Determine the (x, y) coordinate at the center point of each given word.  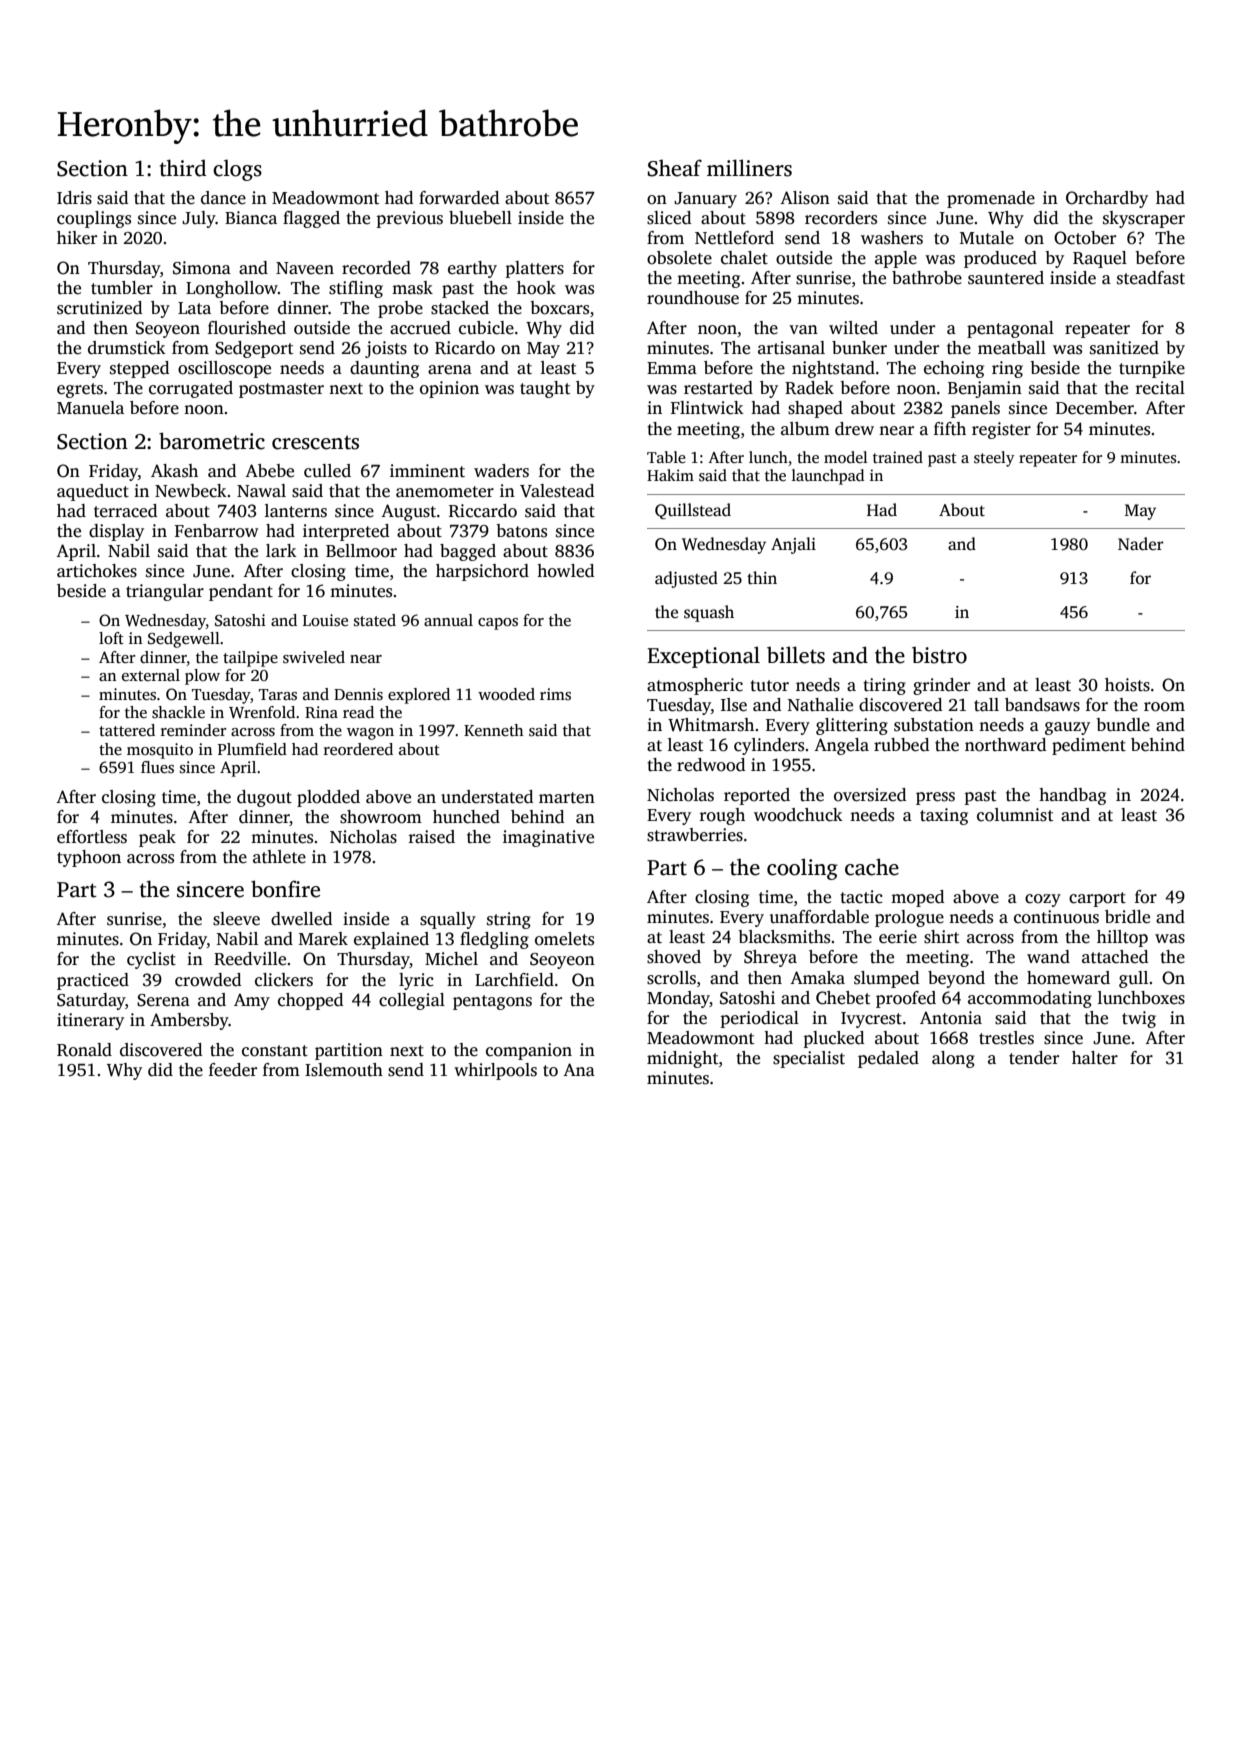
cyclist (151, 960)
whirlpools (495, 1071)
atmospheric (695, 686)
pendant (241, 592)
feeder (233, 1070)
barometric (212, 441)
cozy (1043, 900)
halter (1095, 1058)
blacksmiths (784, 937)
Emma (672, 368)
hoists (1127, 685)
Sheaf (675, 168)
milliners (749, 168)
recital (1160, 388)
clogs (237, 170)
